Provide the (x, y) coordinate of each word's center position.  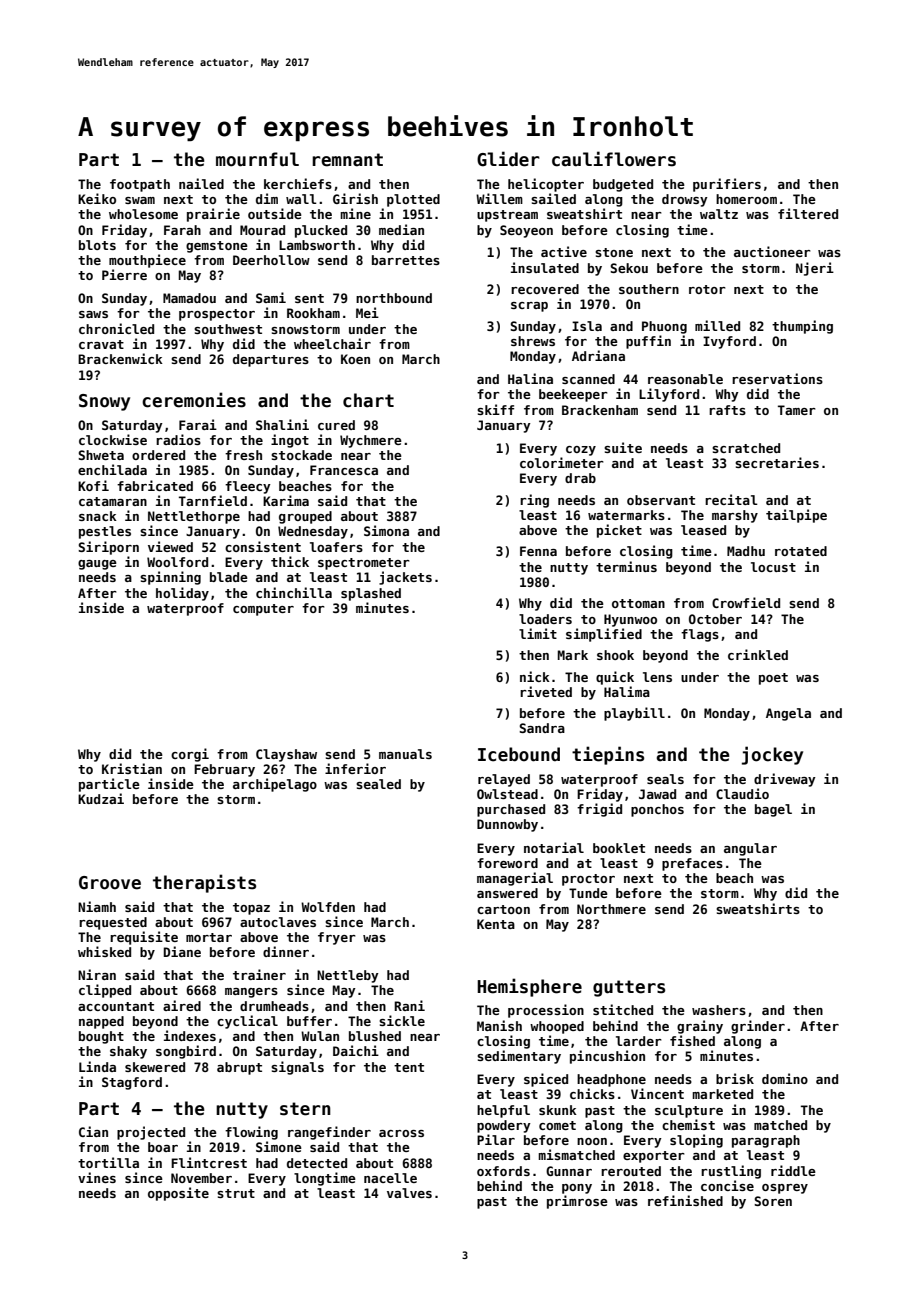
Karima (286, 500)
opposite (178, 1194)
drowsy (685, 200)
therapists (204, 883)
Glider (508, 159)
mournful (257, 159)
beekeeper (573, 395)
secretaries (777, 462)
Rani (409, 1005)
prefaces (692, 864)
